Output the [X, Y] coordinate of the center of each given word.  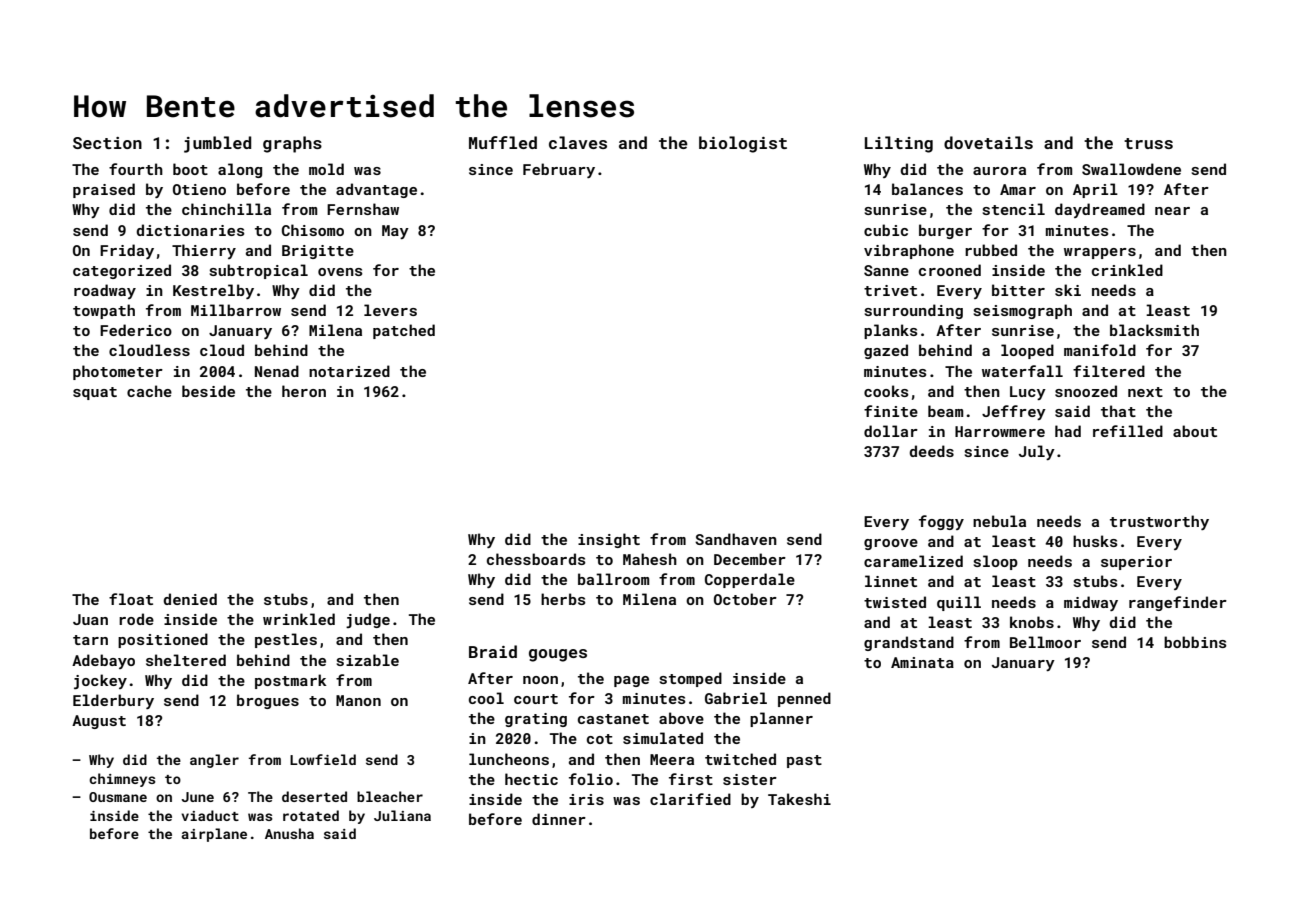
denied [190, 599]
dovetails [988, 142]
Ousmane [118, 797]
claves [578, 142]
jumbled [217, 144]
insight [609, 540]
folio [591, 779]
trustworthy [1159, 522]
